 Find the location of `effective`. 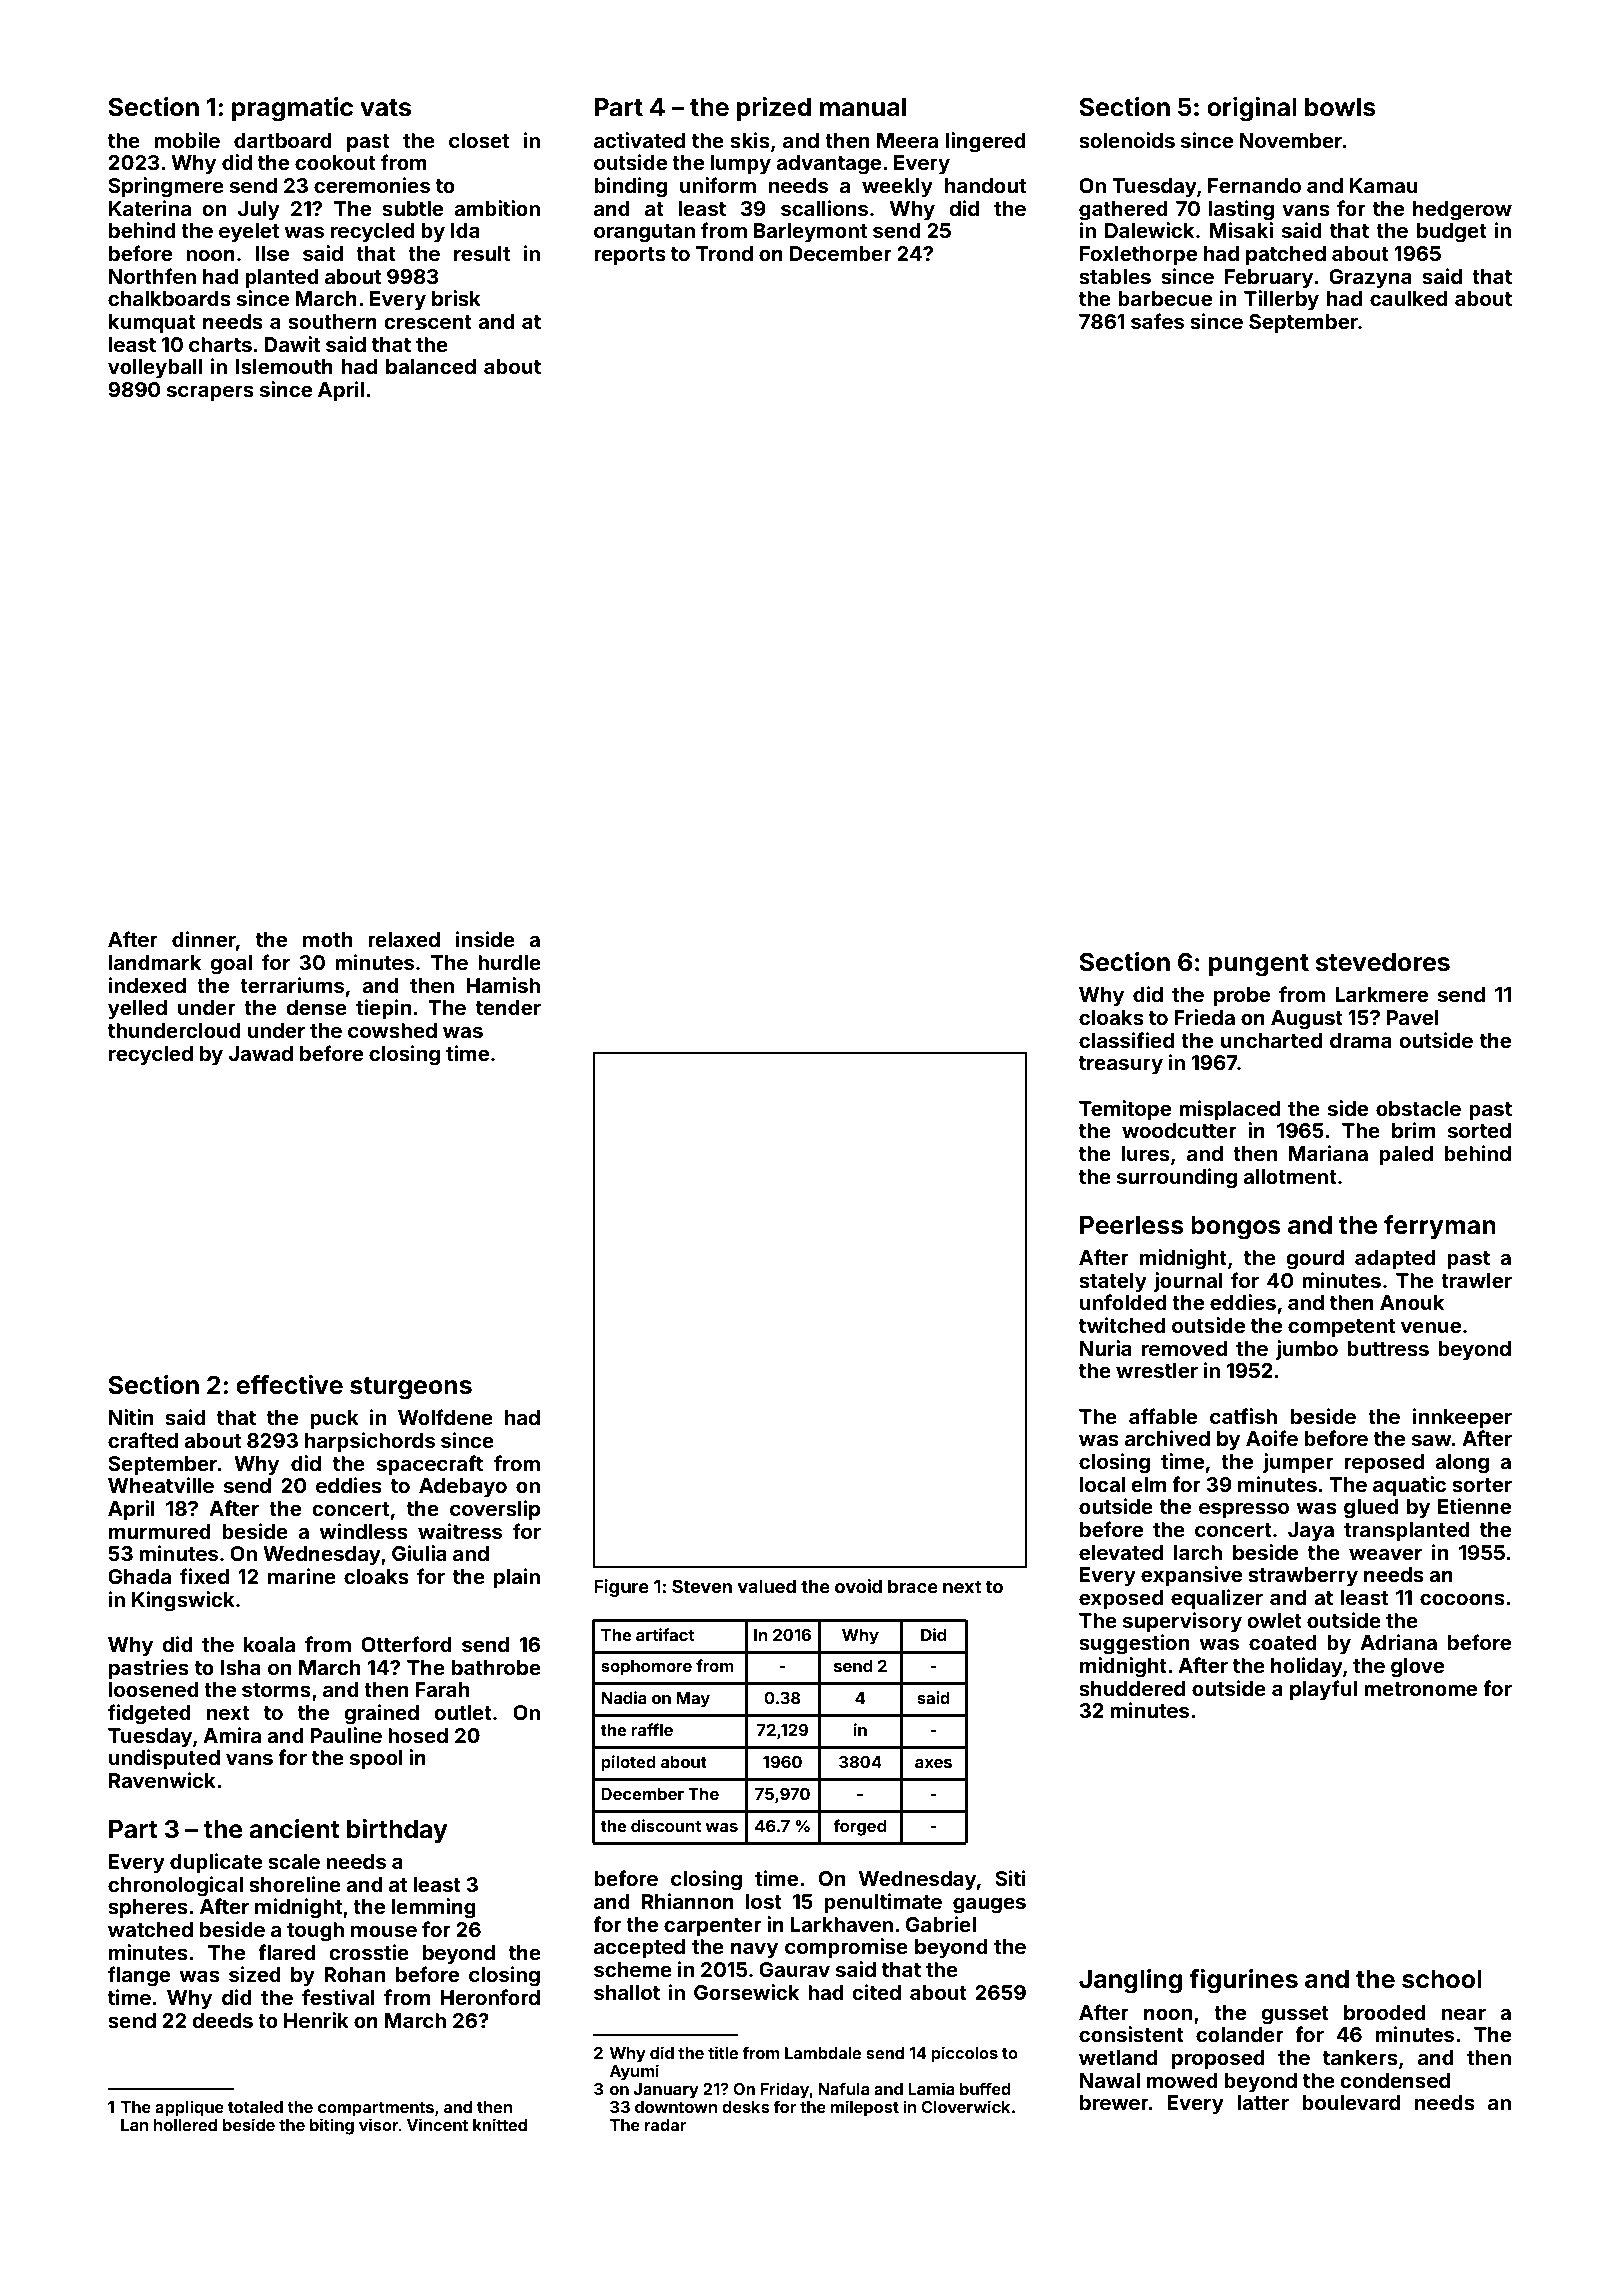

effective is located at coordinates (289, 1385).
